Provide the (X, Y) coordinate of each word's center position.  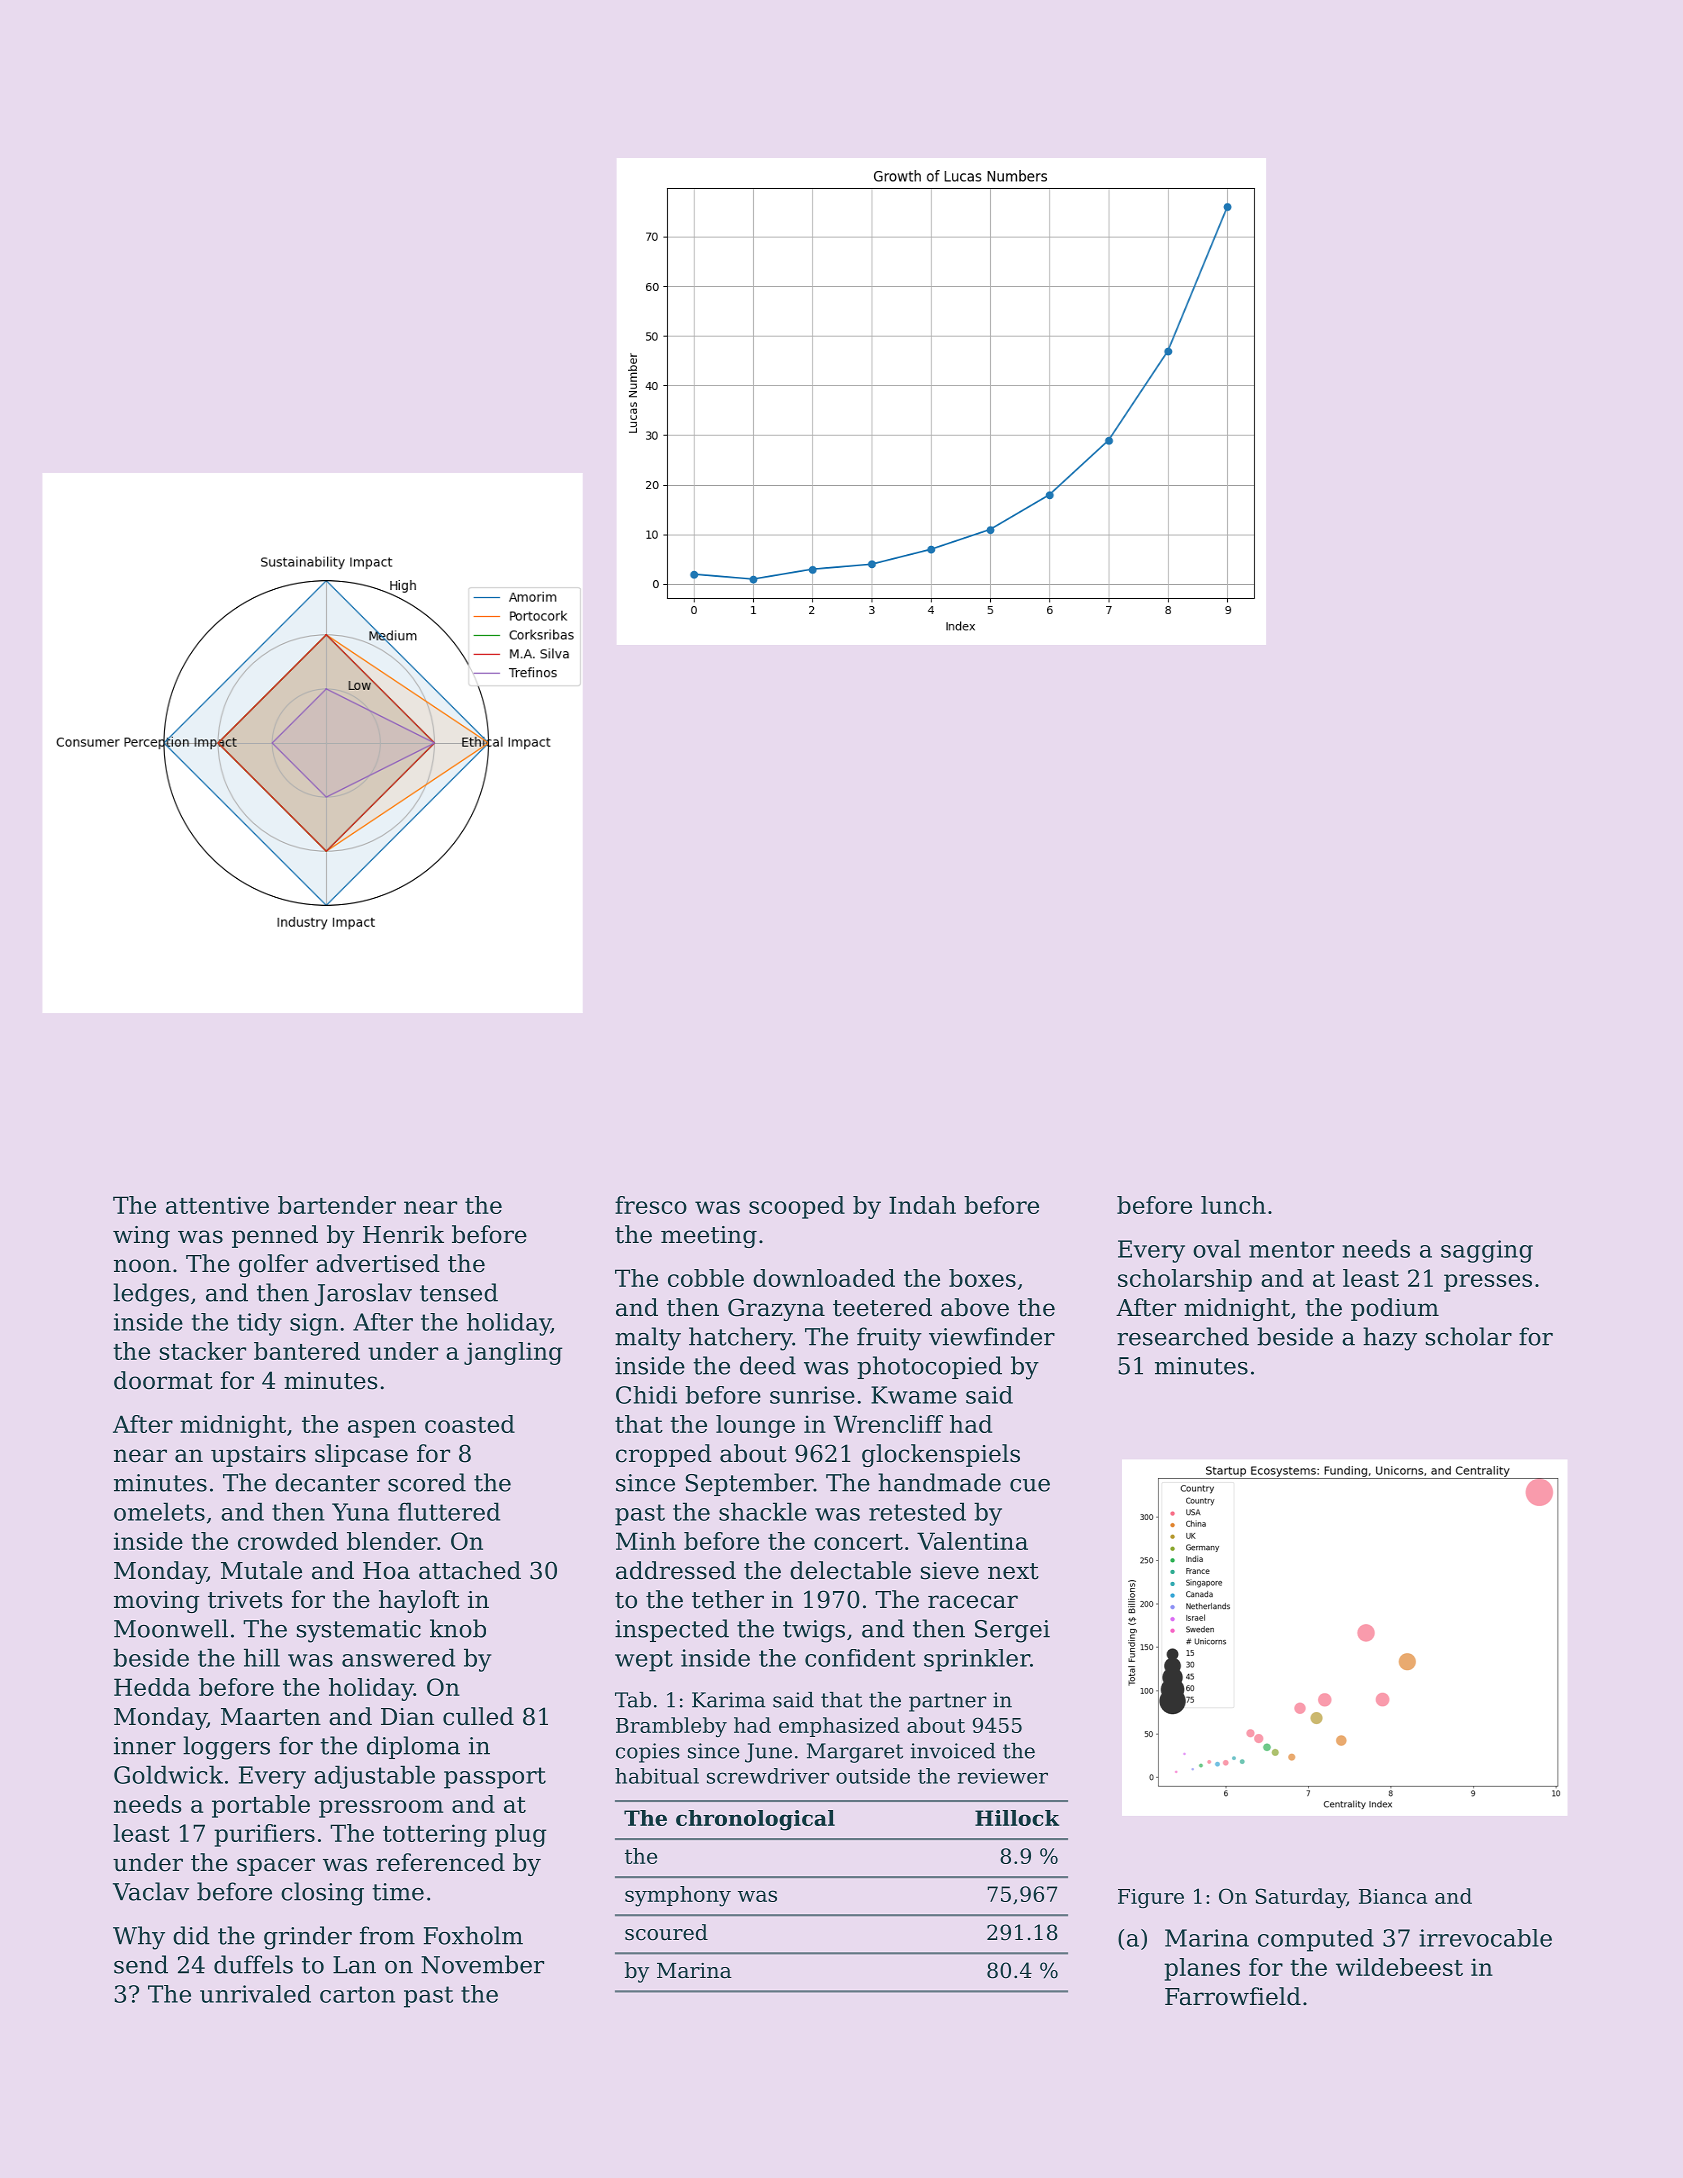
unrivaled (255, 1994)
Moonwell (171, 1628)
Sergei (1012, 1631)
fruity (889, 1339)
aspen (382, 1429)
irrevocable (1485, 1938)
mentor (1291, 1249)
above (975, 1307)
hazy (1390, 1339)
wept (644, 1661)
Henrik (403, 1234)
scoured (666, 1932)
